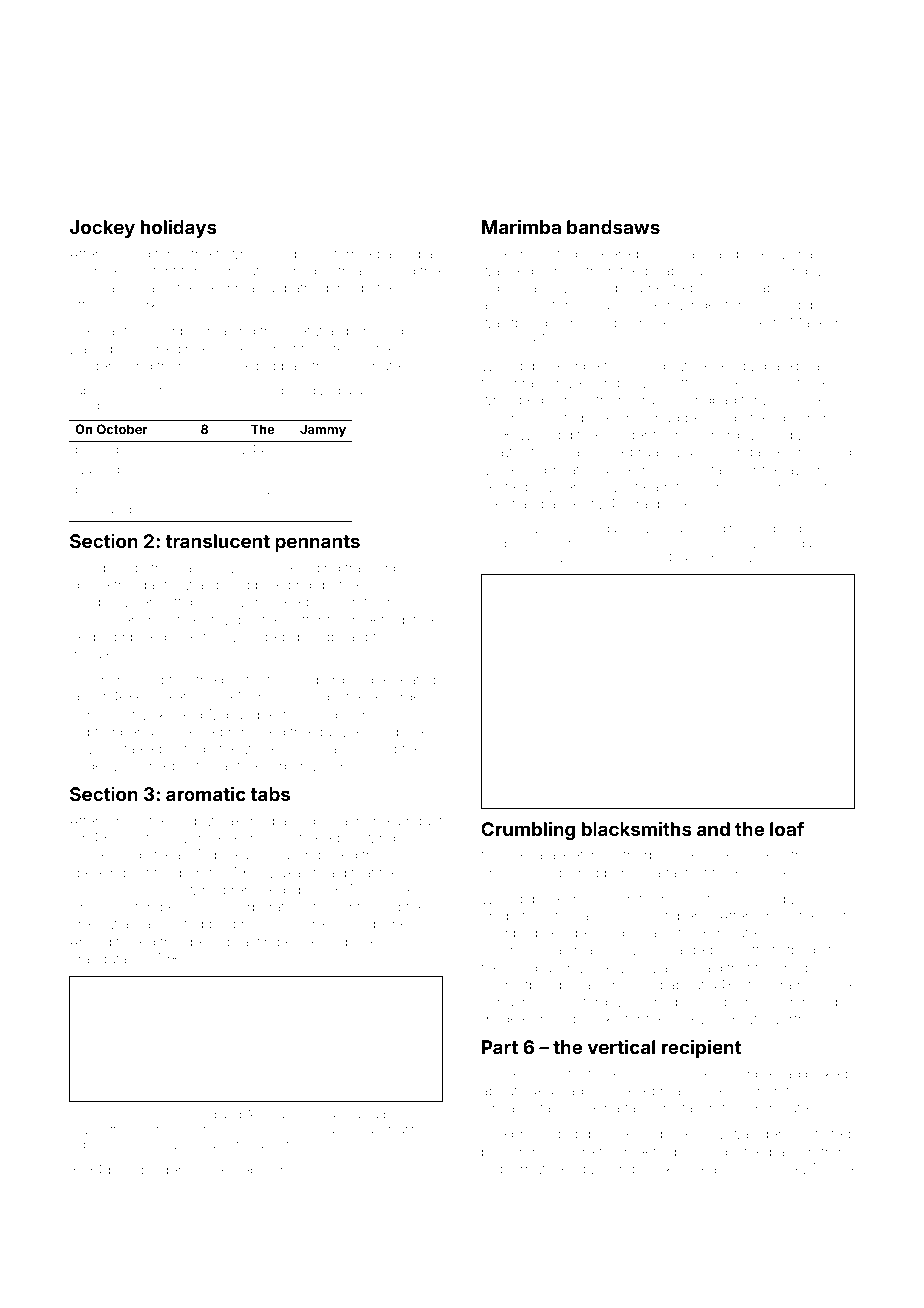 The image size is (924, 1308). What do you see at coordinates (407, 681) in the document?
I see `repeated` at bounding box center [407, 681].
